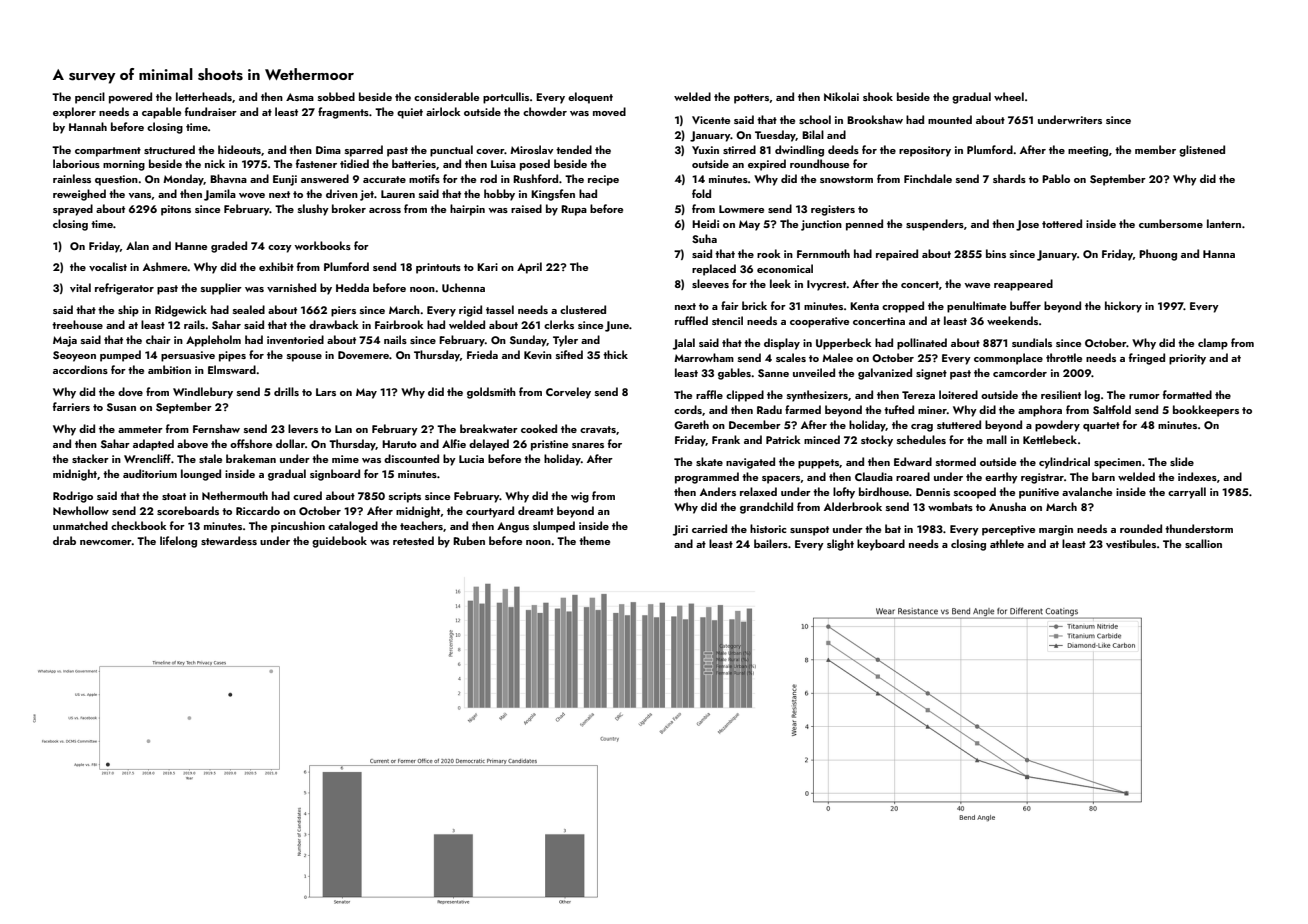 The image size is (1308, 924). I want to click on wheel, so click(1009, 96).
